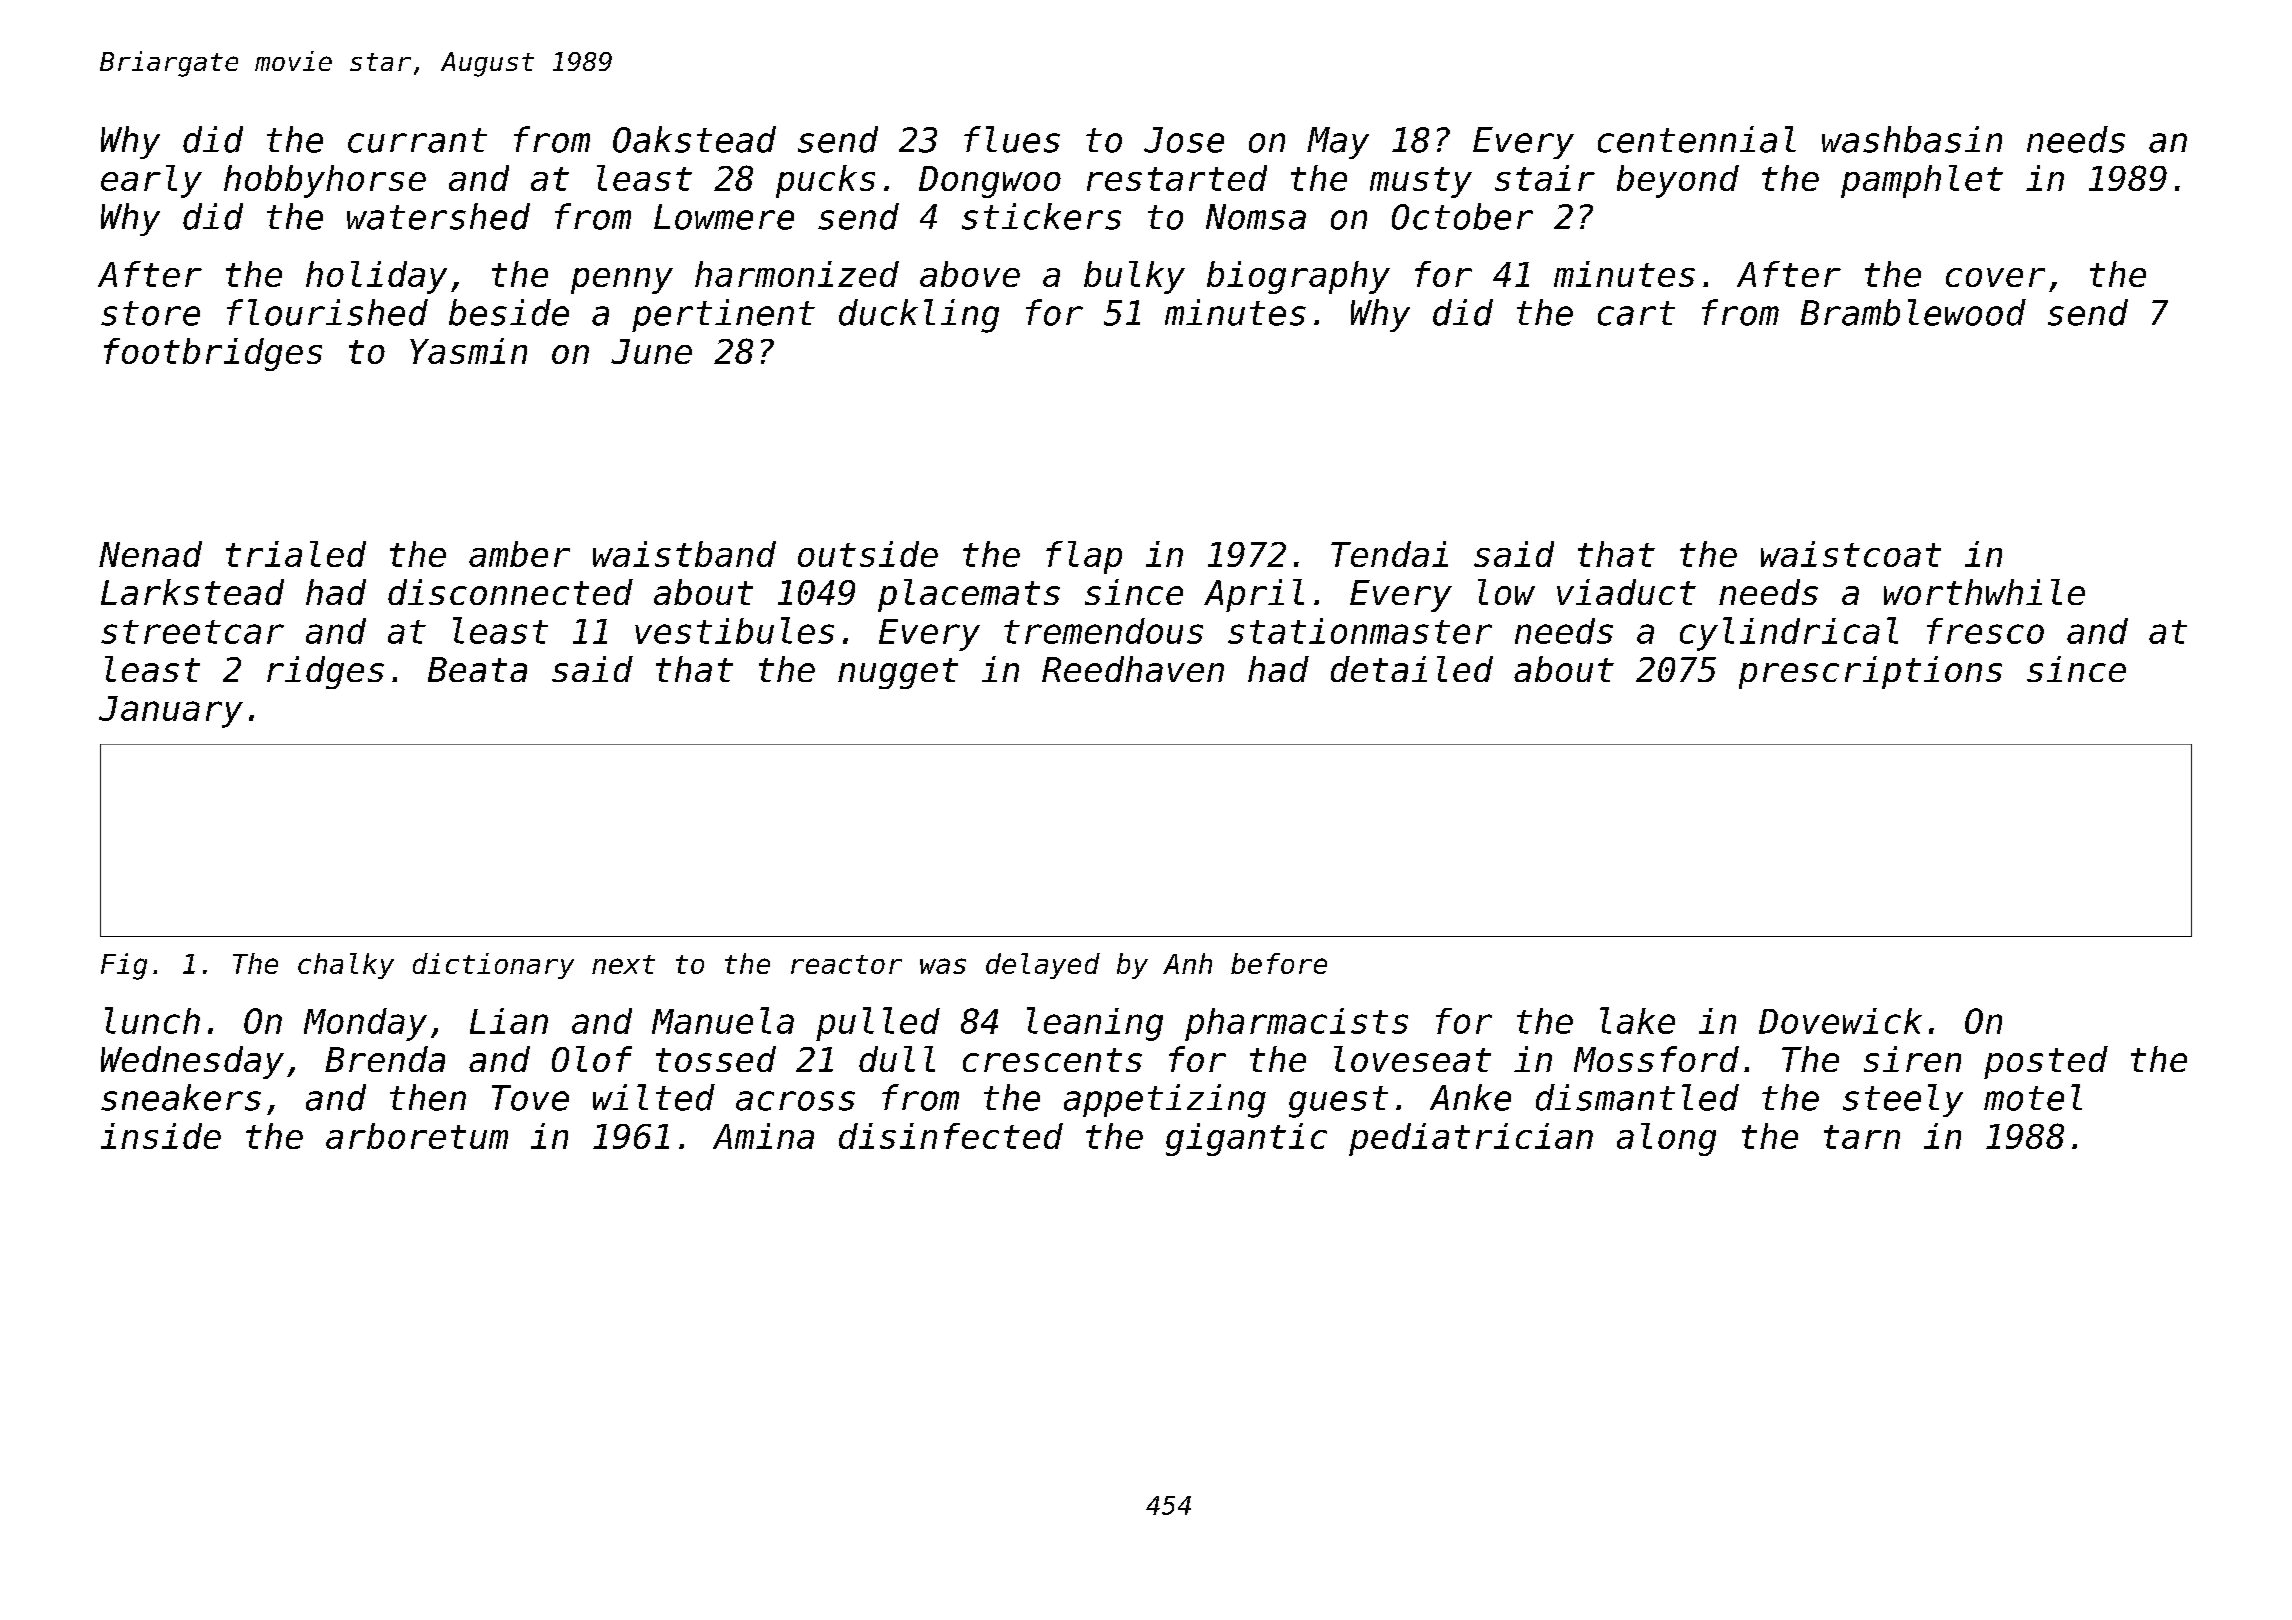 The width and height of the document is (2292, 1620). I want to click on dictionary, so click(493, 966).
